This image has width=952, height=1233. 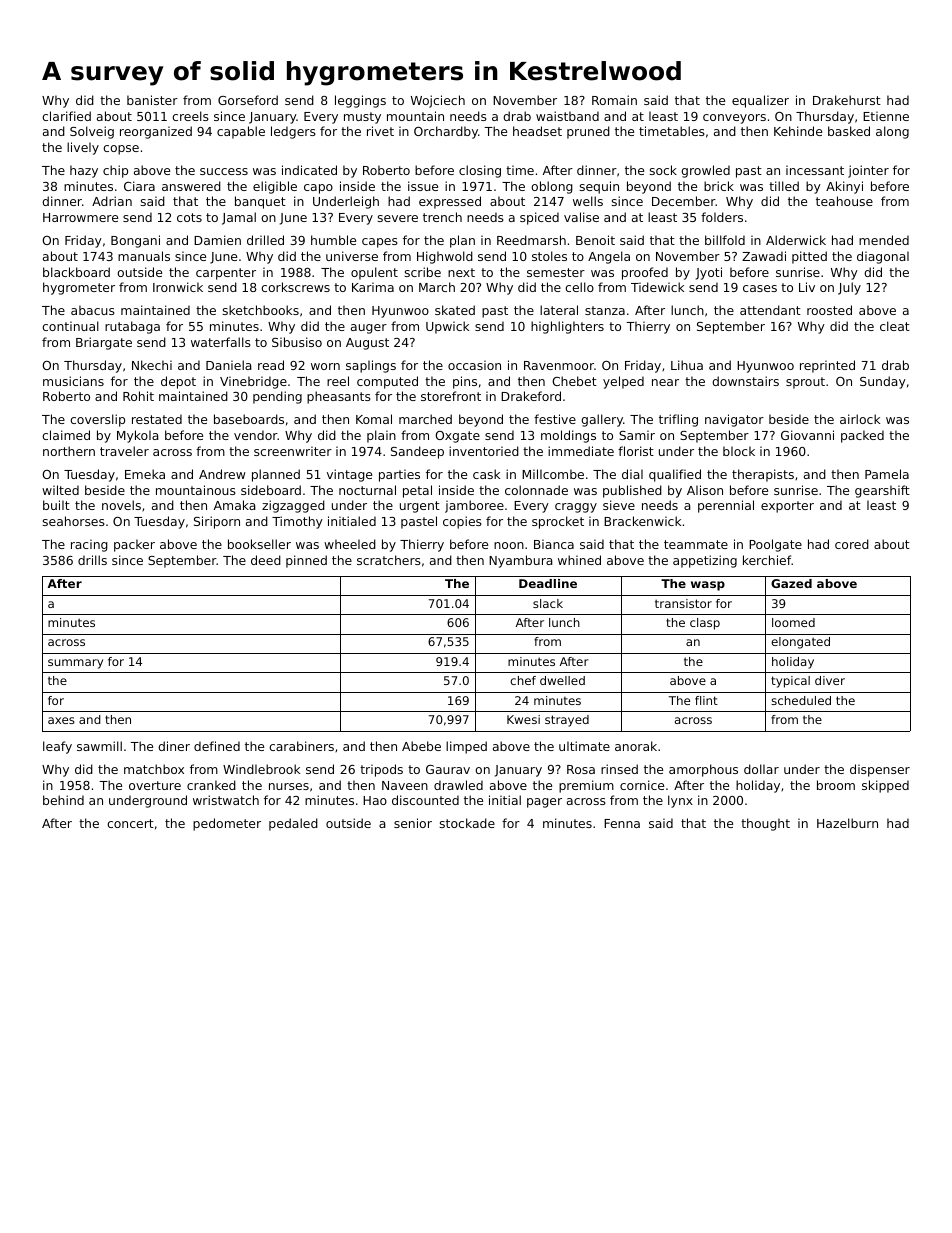 I want to click on concert, so click(x=130, y=823).
